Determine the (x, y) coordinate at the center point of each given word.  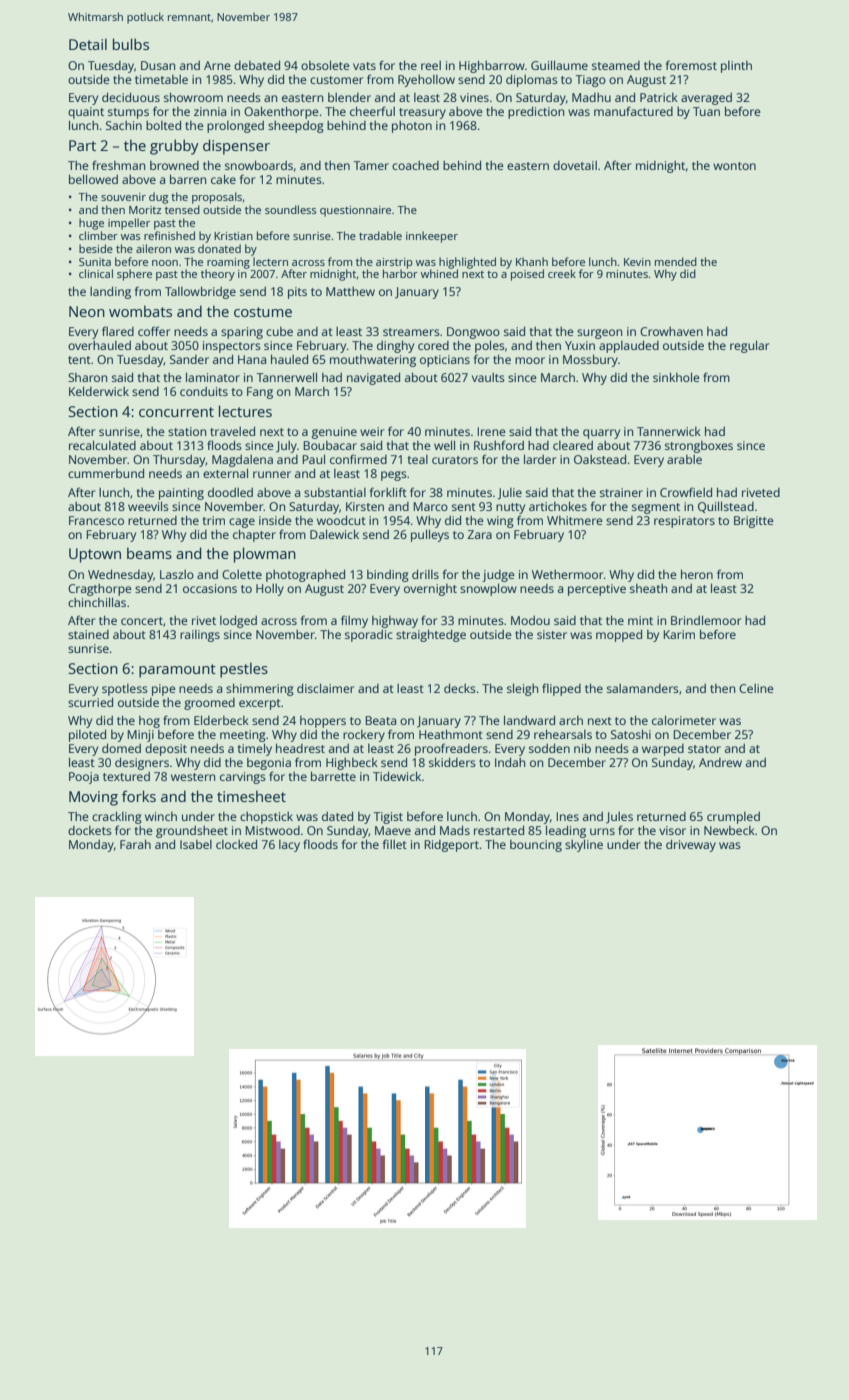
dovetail (575, 165)
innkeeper (432, 237)
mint (640, 620)
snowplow (488, 589)
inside (275, 520)
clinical (96, 273)
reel (431, 65)
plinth (736, 67)
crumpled (733, 818)
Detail (88, 44)
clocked (236, 844)
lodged (238, 622)
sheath (648, 588)
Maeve (393, 830)
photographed (305, 576)
